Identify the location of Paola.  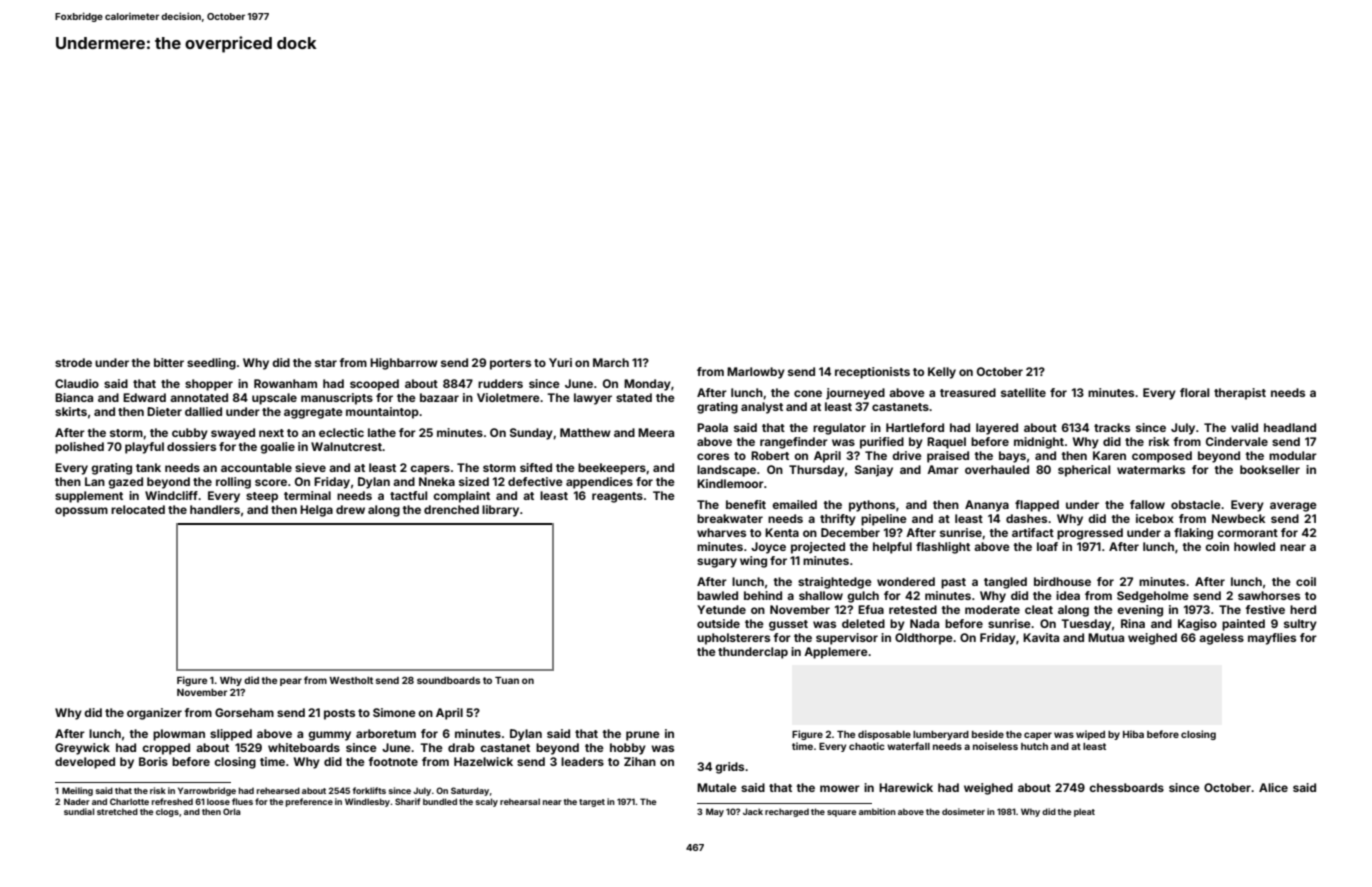
(712, 427).
